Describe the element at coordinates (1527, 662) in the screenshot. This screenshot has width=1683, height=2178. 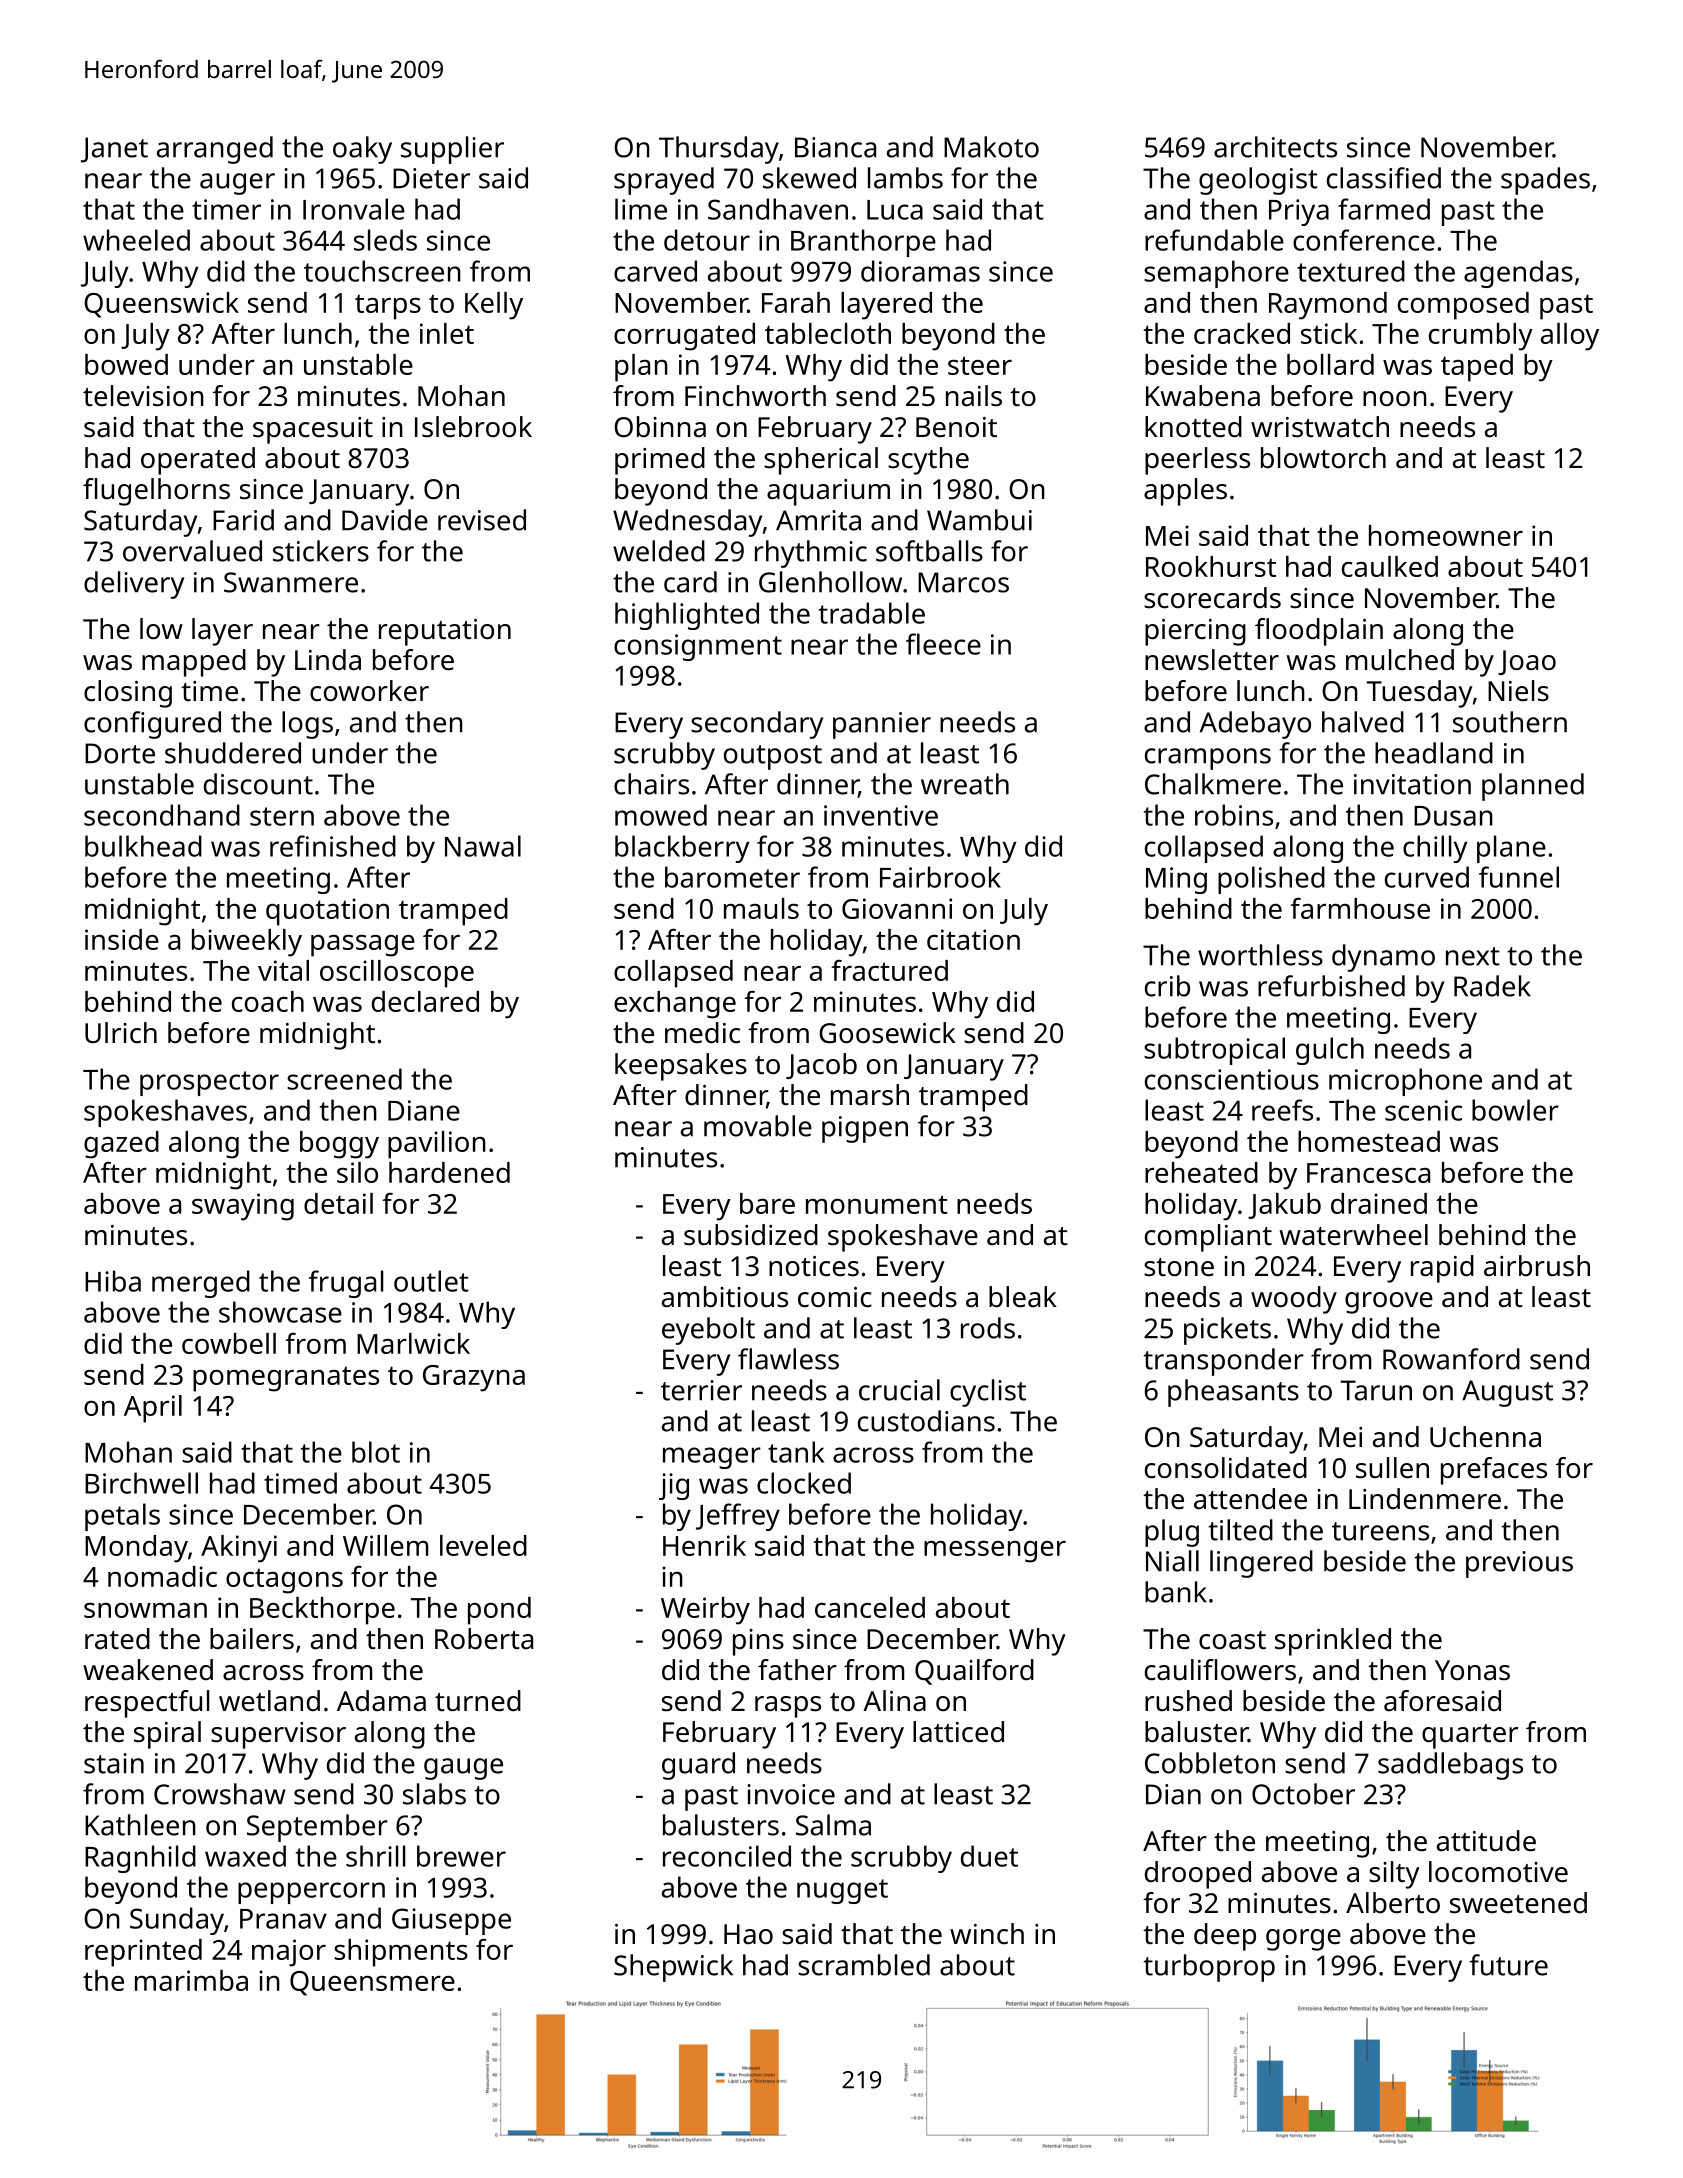
I see `Joao` at that location.
